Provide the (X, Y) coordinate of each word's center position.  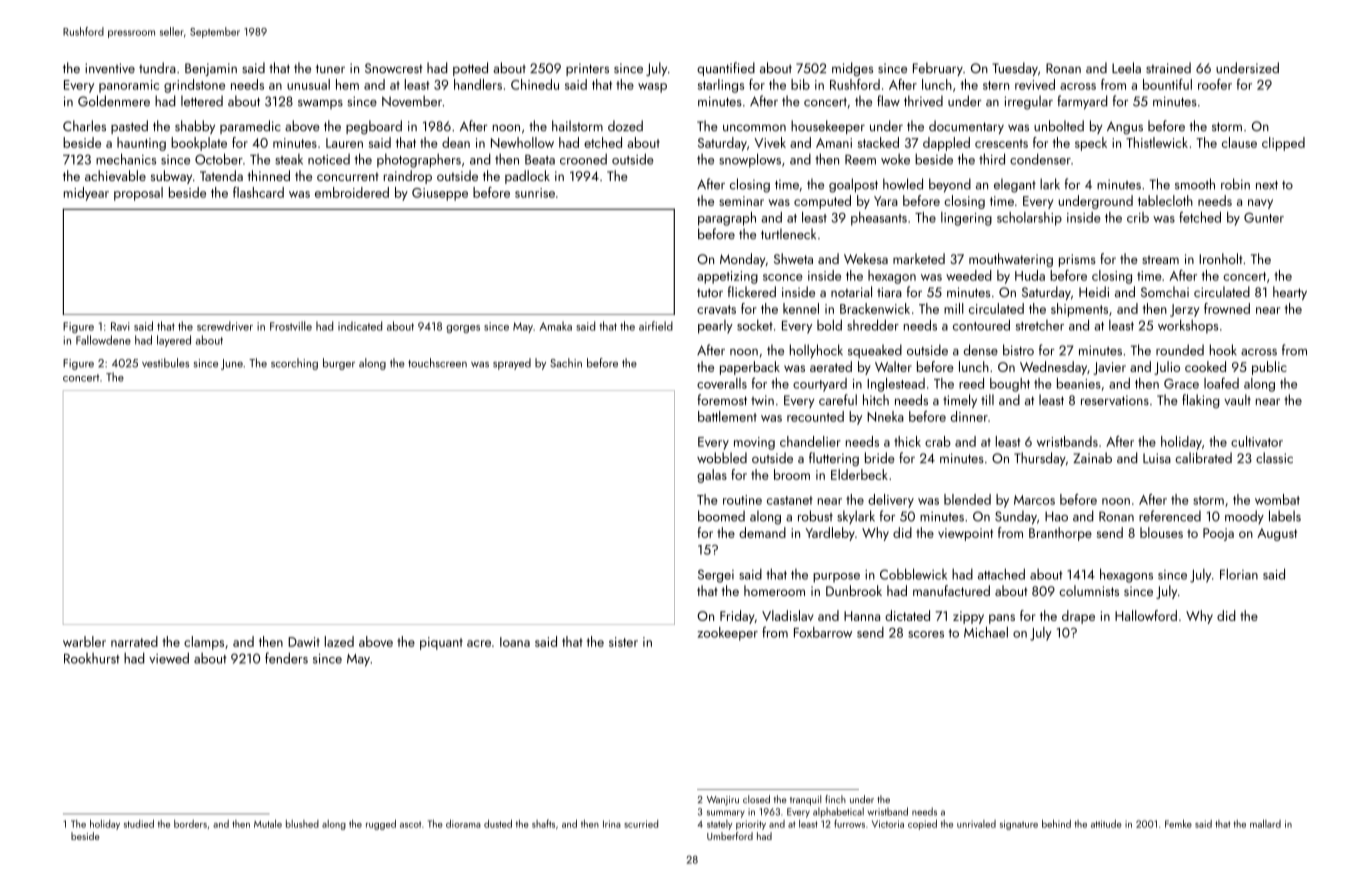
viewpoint (965, 534)
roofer (1215, 84)
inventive (110, 68)
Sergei (716, 576)
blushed (302, 824)
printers (587, 69)
